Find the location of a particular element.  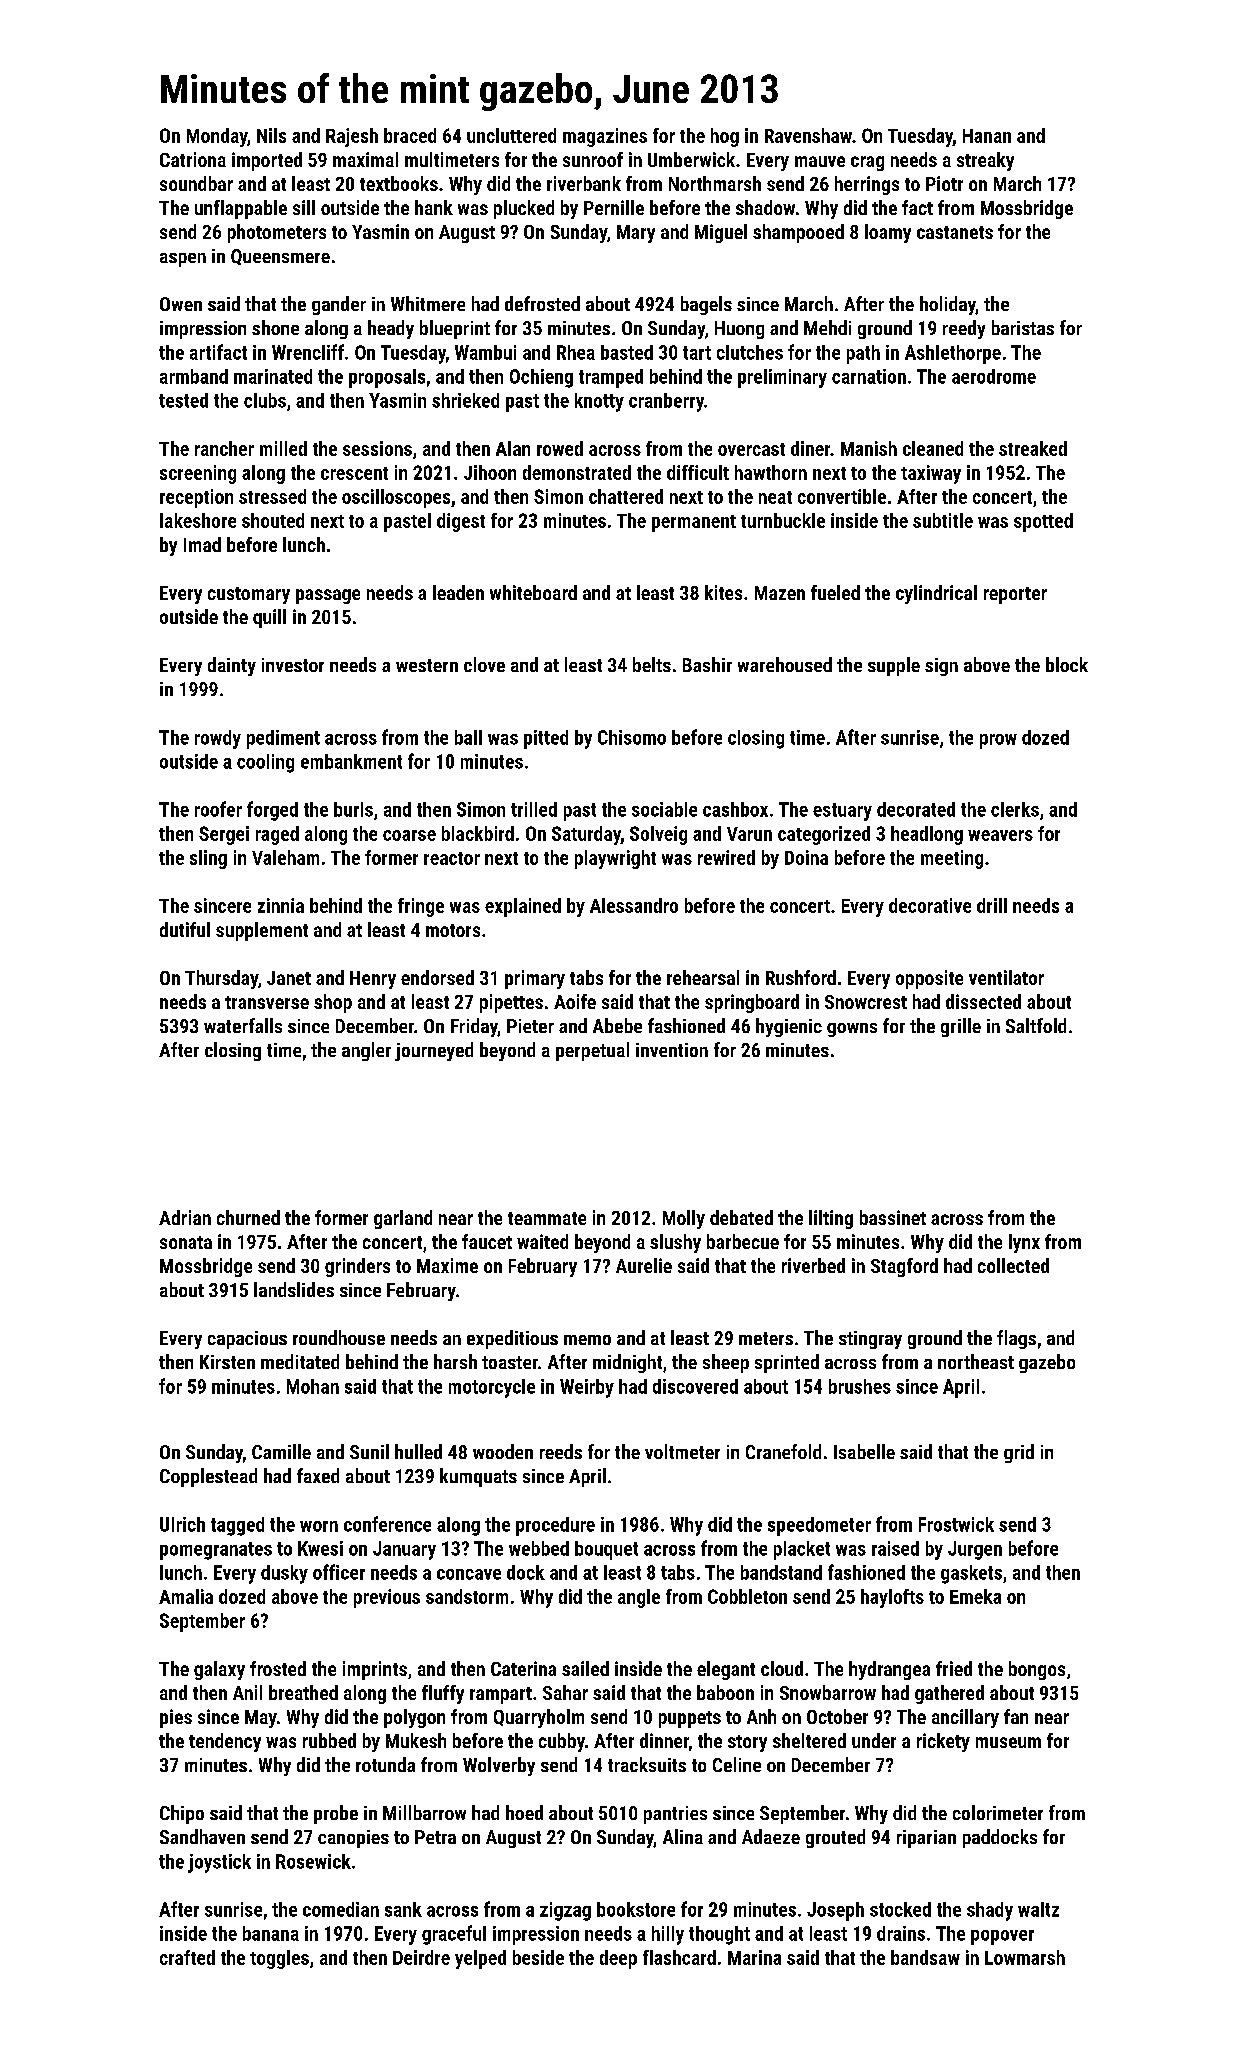

taxiway is located at coordinates (931, 474).
